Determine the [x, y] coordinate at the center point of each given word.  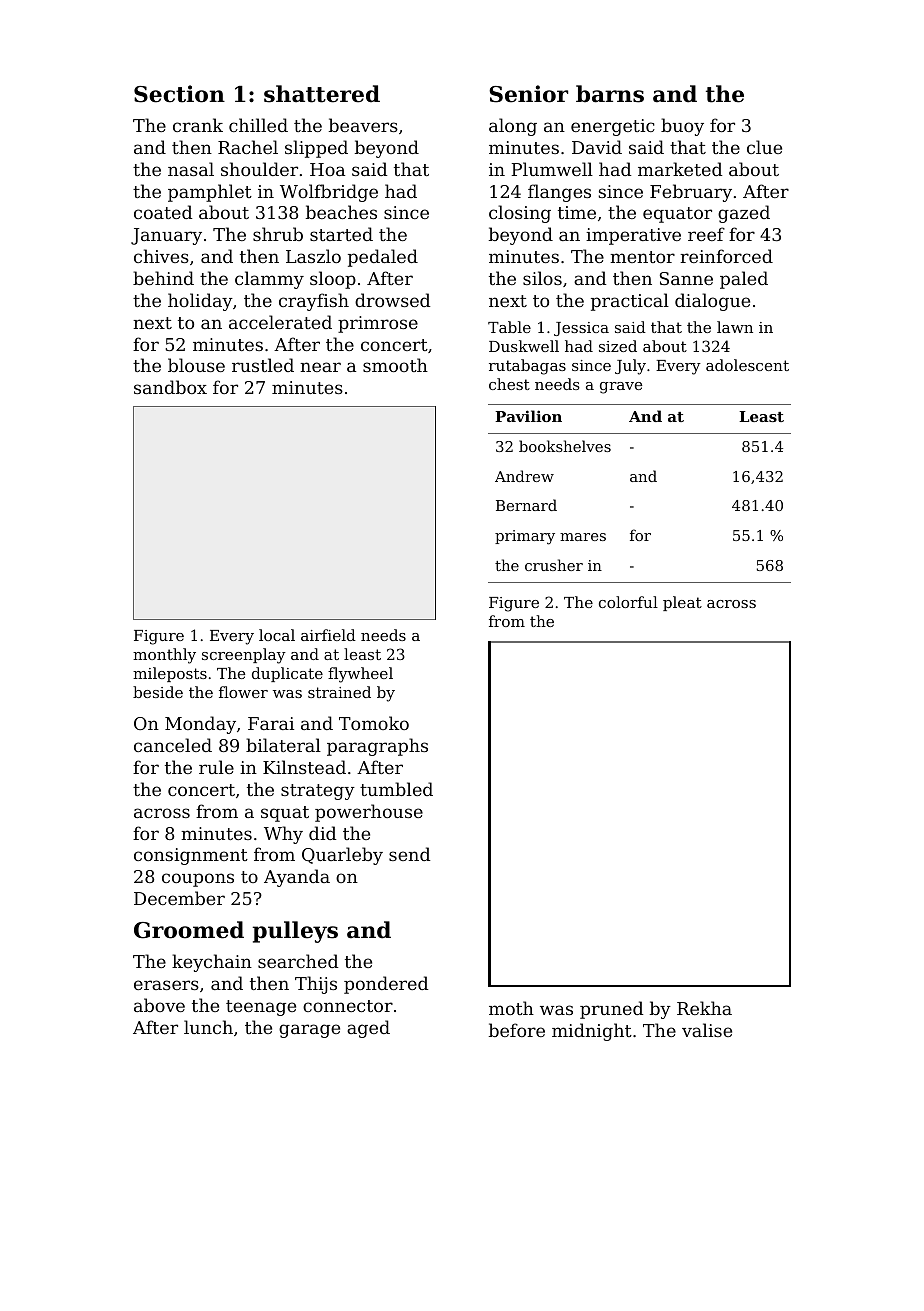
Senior [528, 94]
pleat [682, 603]
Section [179, 94]
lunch [208, 1027]
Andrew [524, 476]
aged [368, 1029]
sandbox [170, 387]
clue [764, 147]
